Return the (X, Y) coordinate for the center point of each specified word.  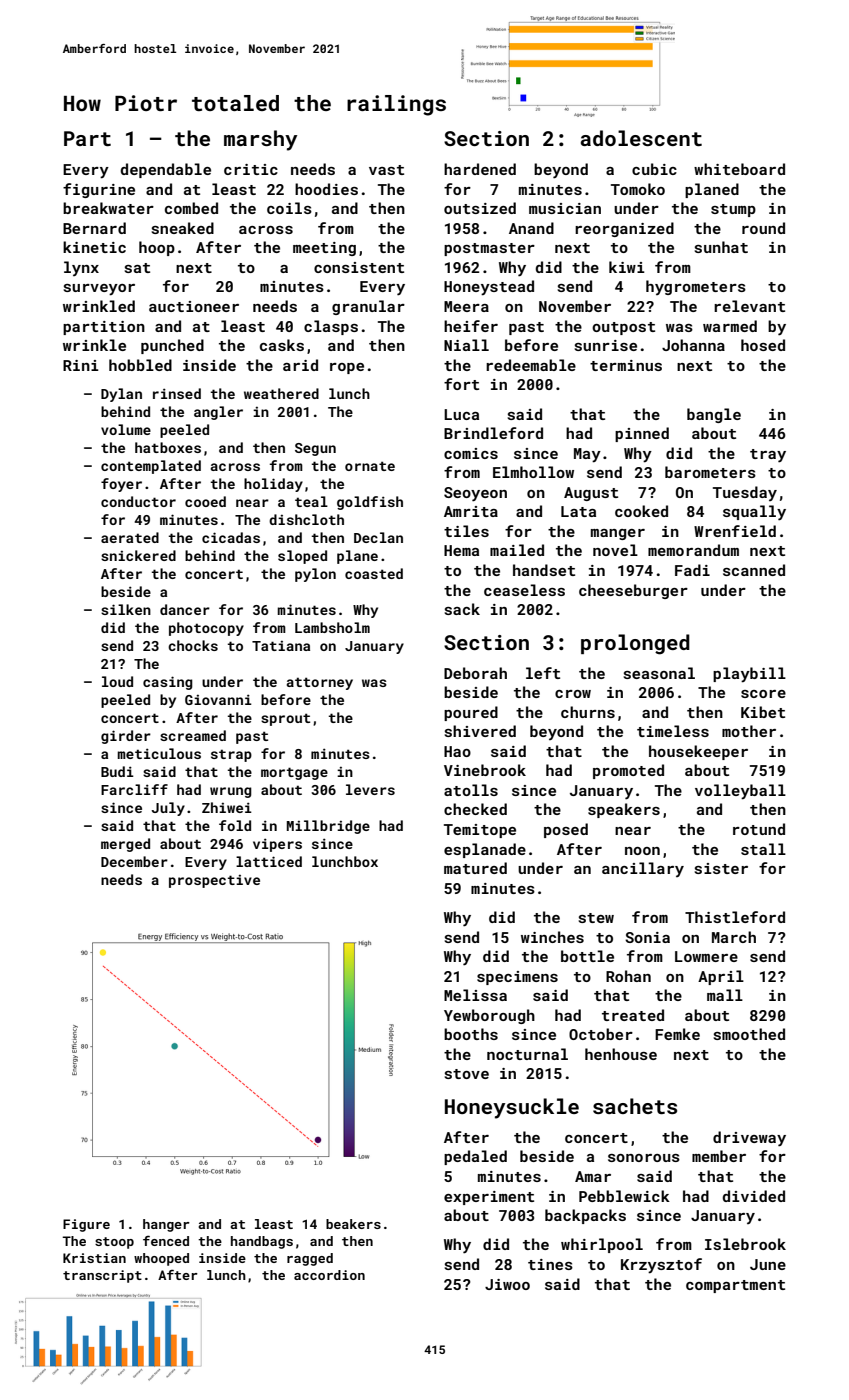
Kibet (763, 712)
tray (768, 456)
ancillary (643, 869)
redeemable (531, 365)
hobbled (140, 365)
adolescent (641, 138)
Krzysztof (661, 1266)
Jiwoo (507, 1284)
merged (125, 845)
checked (475, 809)
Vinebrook (485, 770)
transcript (102, 1276)
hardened (480, 169)
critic (251, 169)
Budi (117, 771)
